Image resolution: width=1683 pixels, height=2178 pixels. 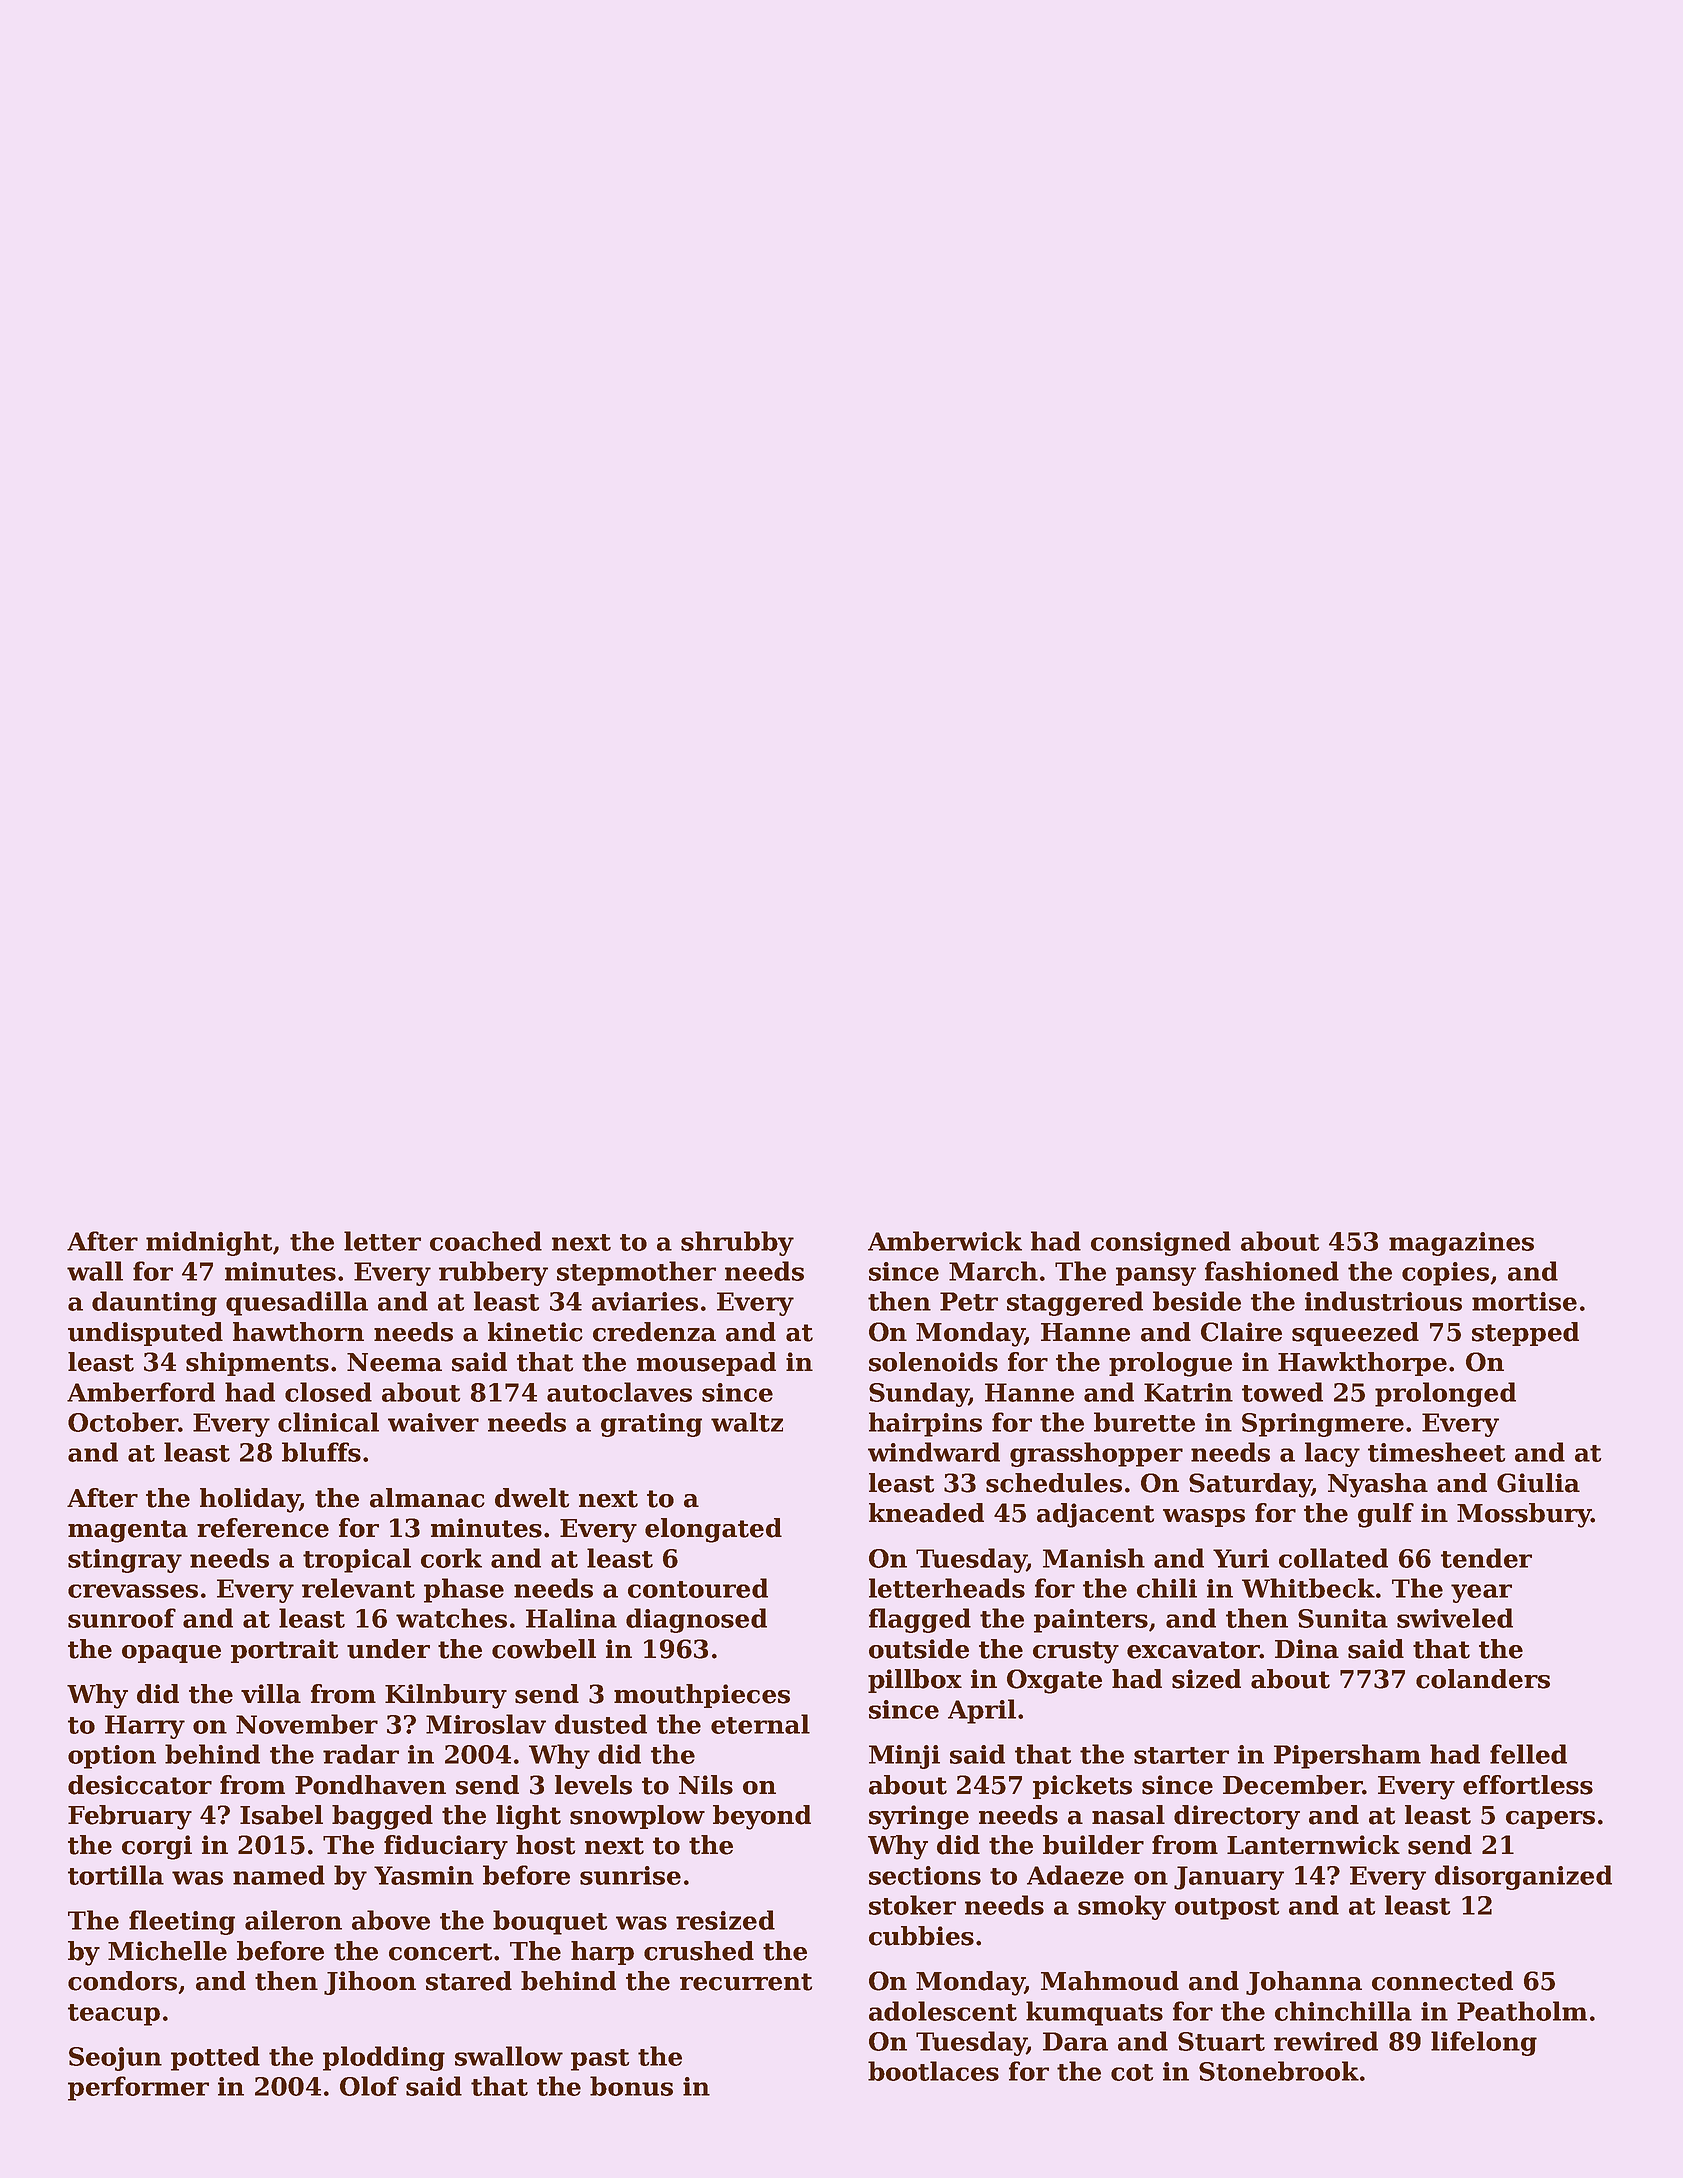 I want to click on kneaded, so click(x=926, y=1513).
